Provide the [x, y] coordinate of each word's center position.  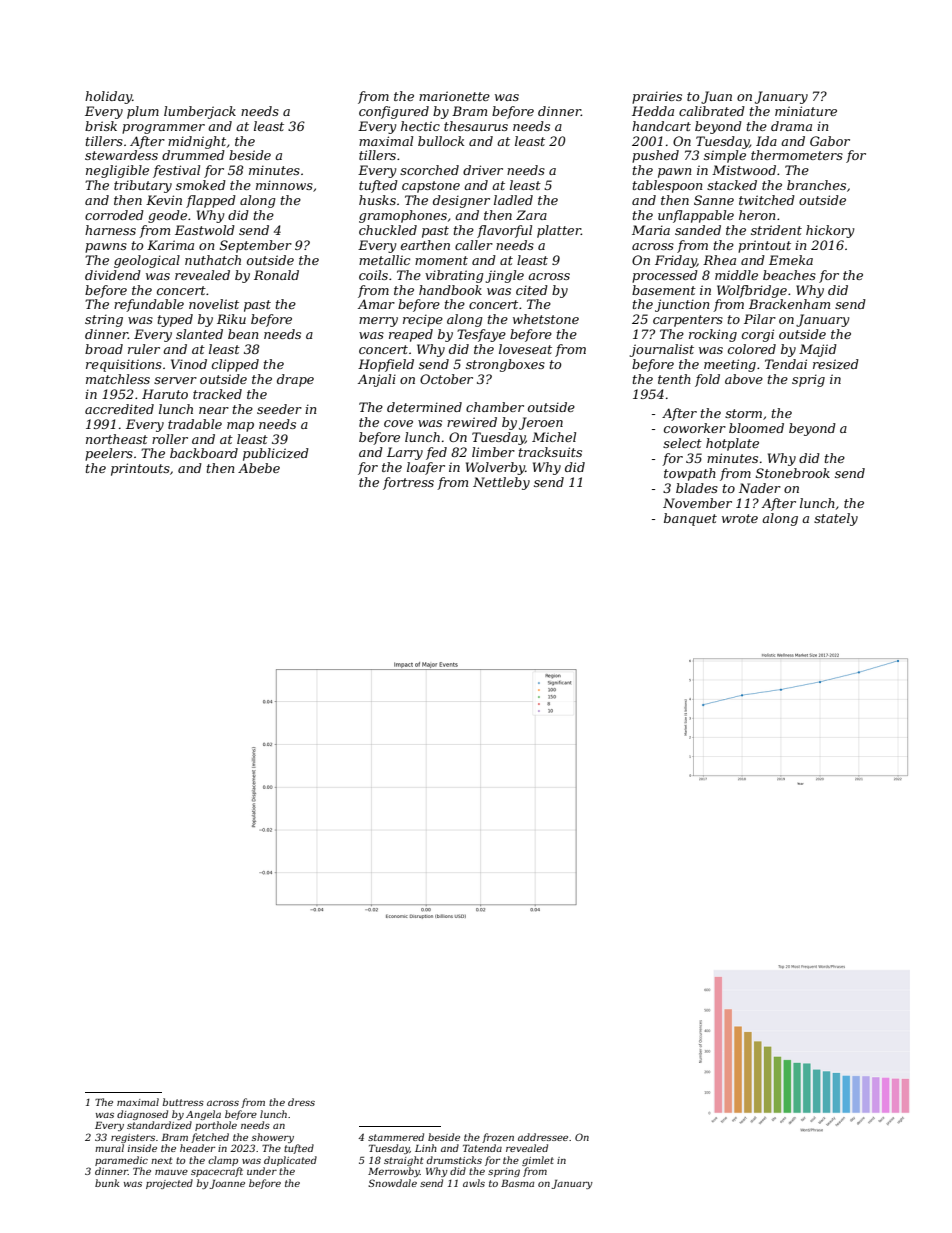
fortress [408, 483]
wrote [740, 518]
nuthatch [213, 260]
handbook [450, 290]
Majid [818, 350]
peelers [109, 454]
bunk [107, 1183]
